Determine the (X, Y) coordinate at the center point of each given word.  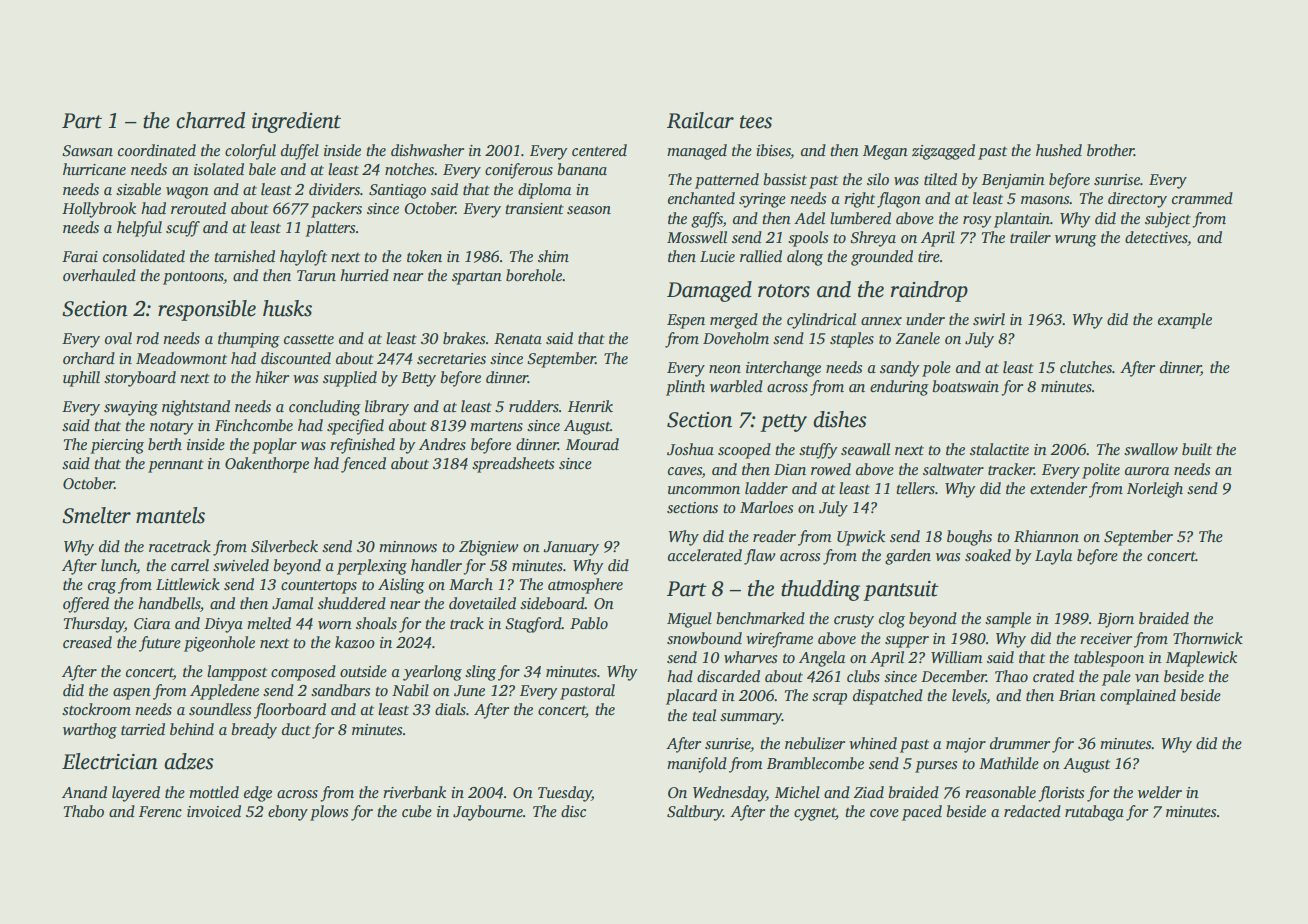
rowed (831, 469)
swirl (989, 319)
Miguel (689, 620)
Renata (518, 338)
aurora (1147, 471)
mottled (214, 792)
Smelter (96, 515)
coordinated (157, 150)
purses (936, 767)
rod (147, 338)
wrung (1076, 241)
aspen (132, 694)
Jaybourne (488, 813)
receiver (1106, 638)
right (859, 200)
